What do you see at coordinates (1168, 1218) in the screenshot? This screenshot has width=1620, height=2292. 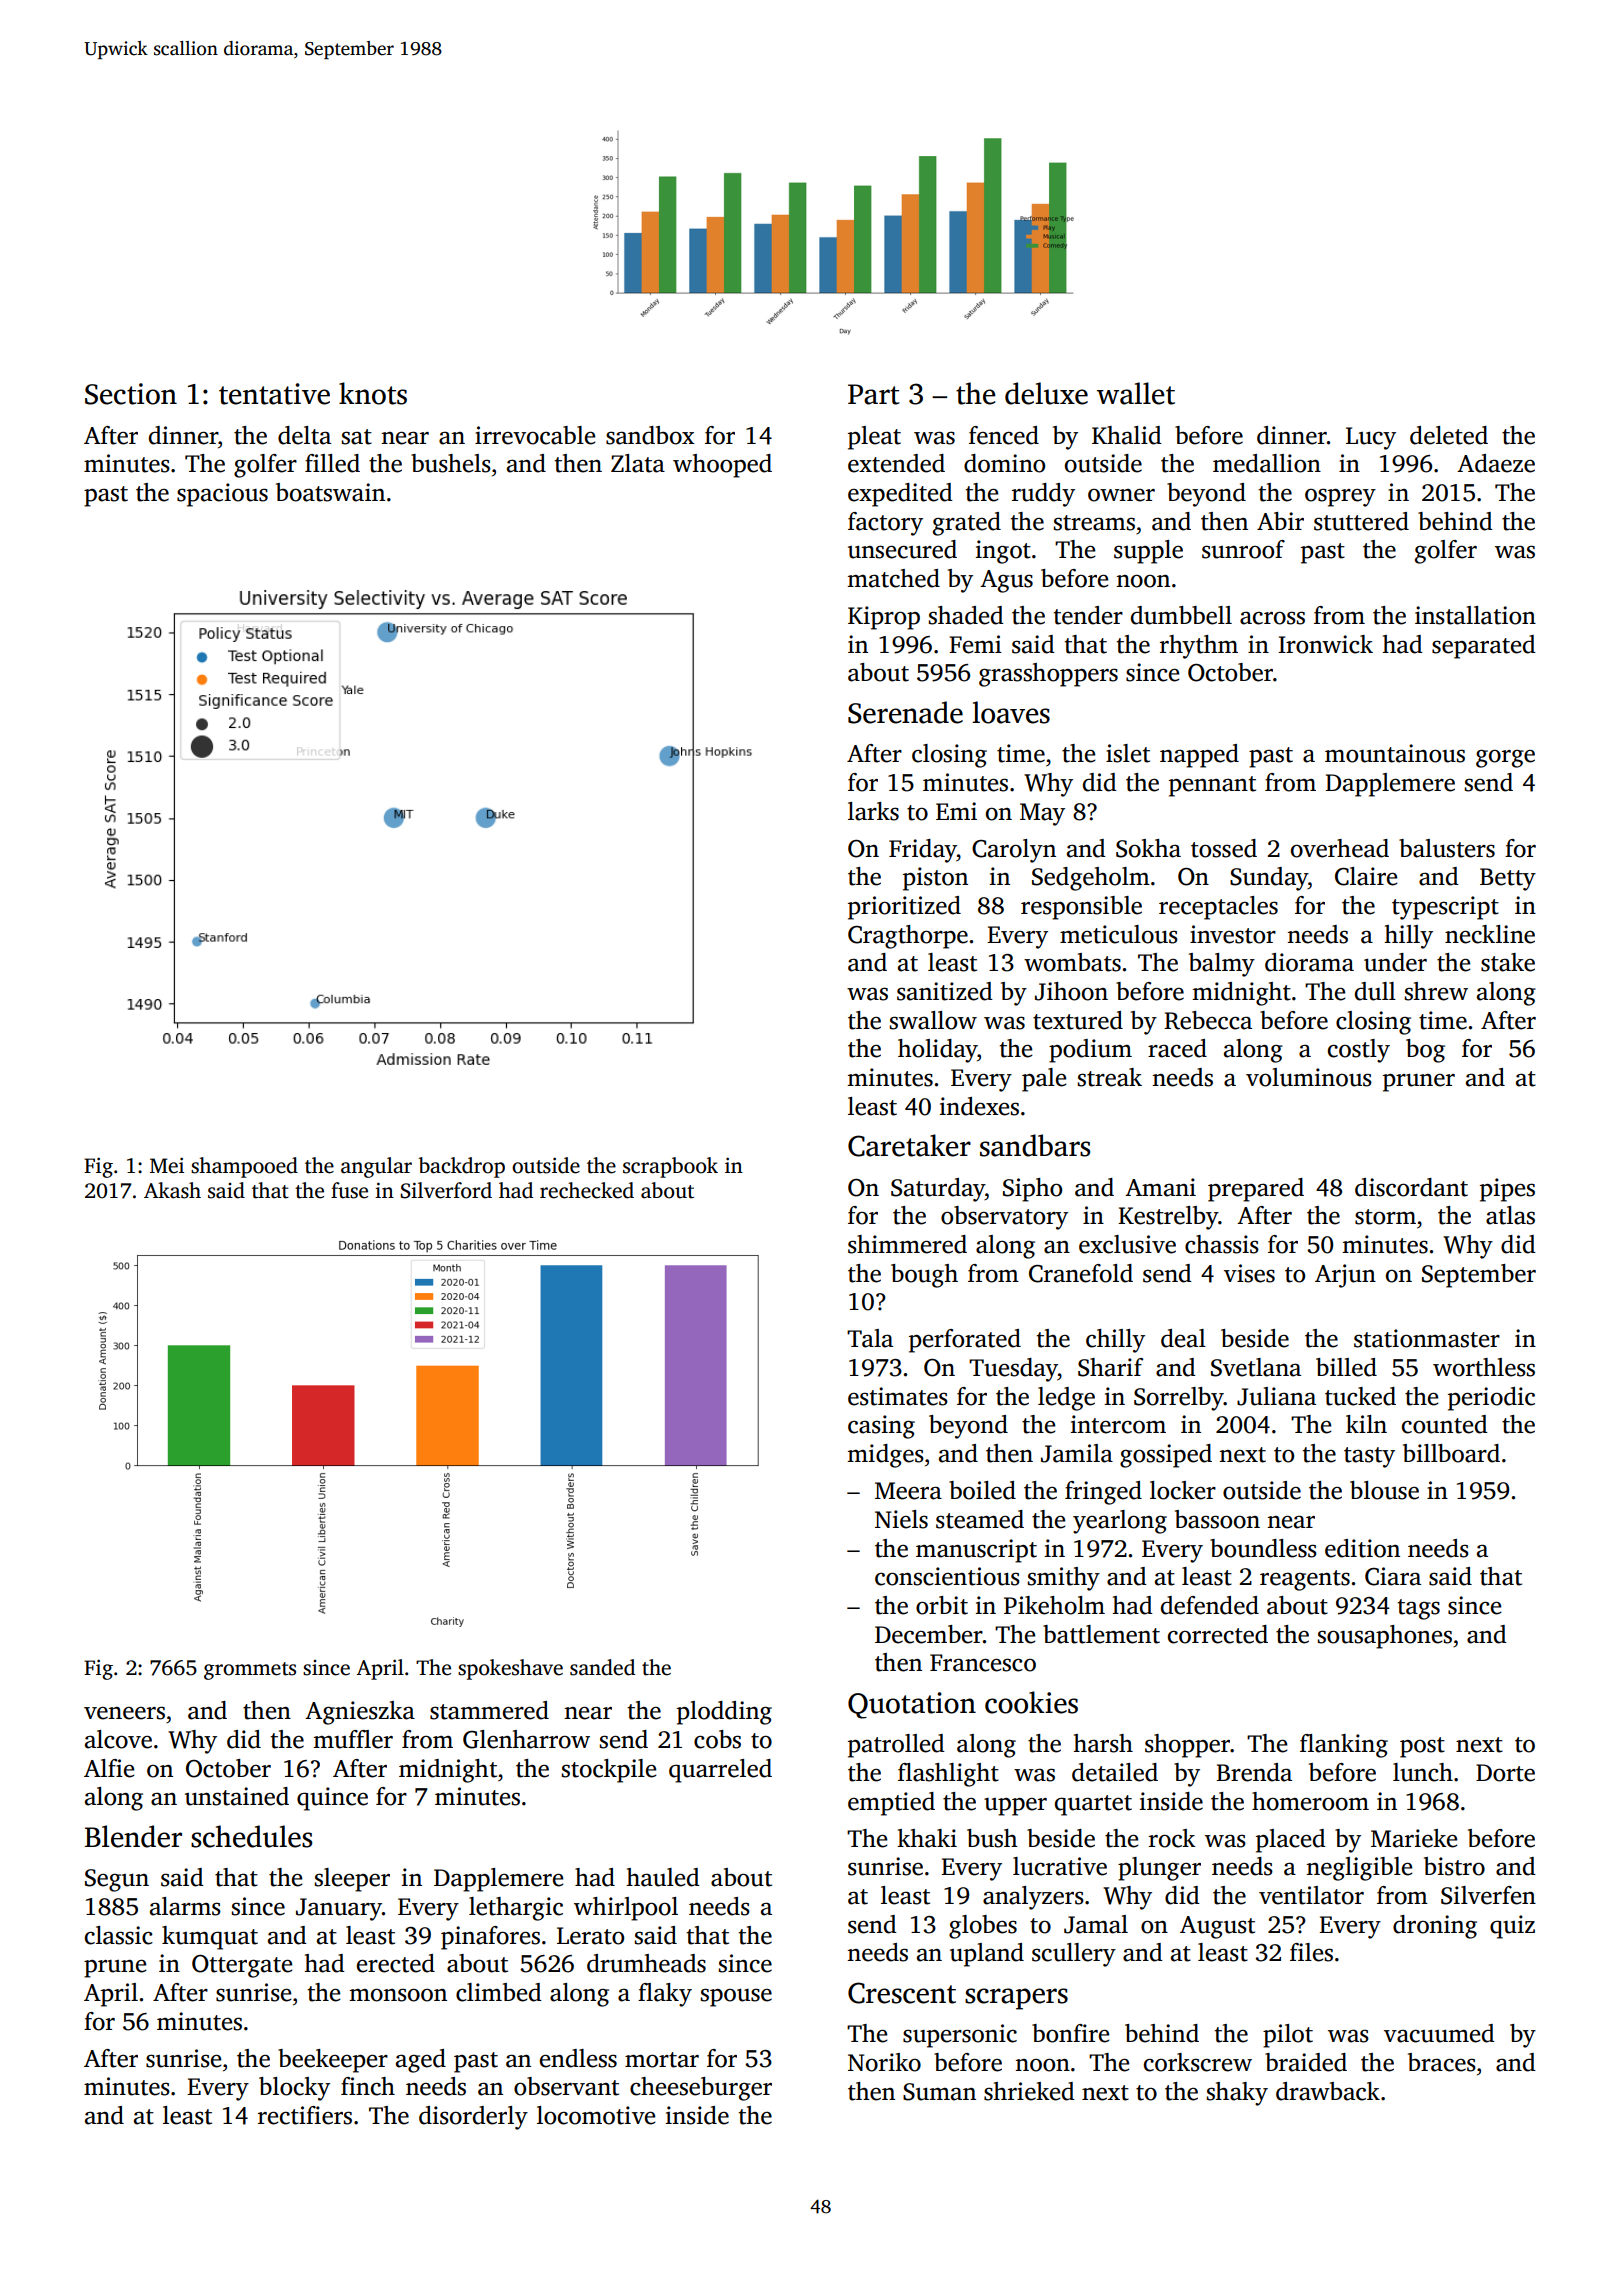 I see `Kestrelby` at bounding box center [1168, 1218].
